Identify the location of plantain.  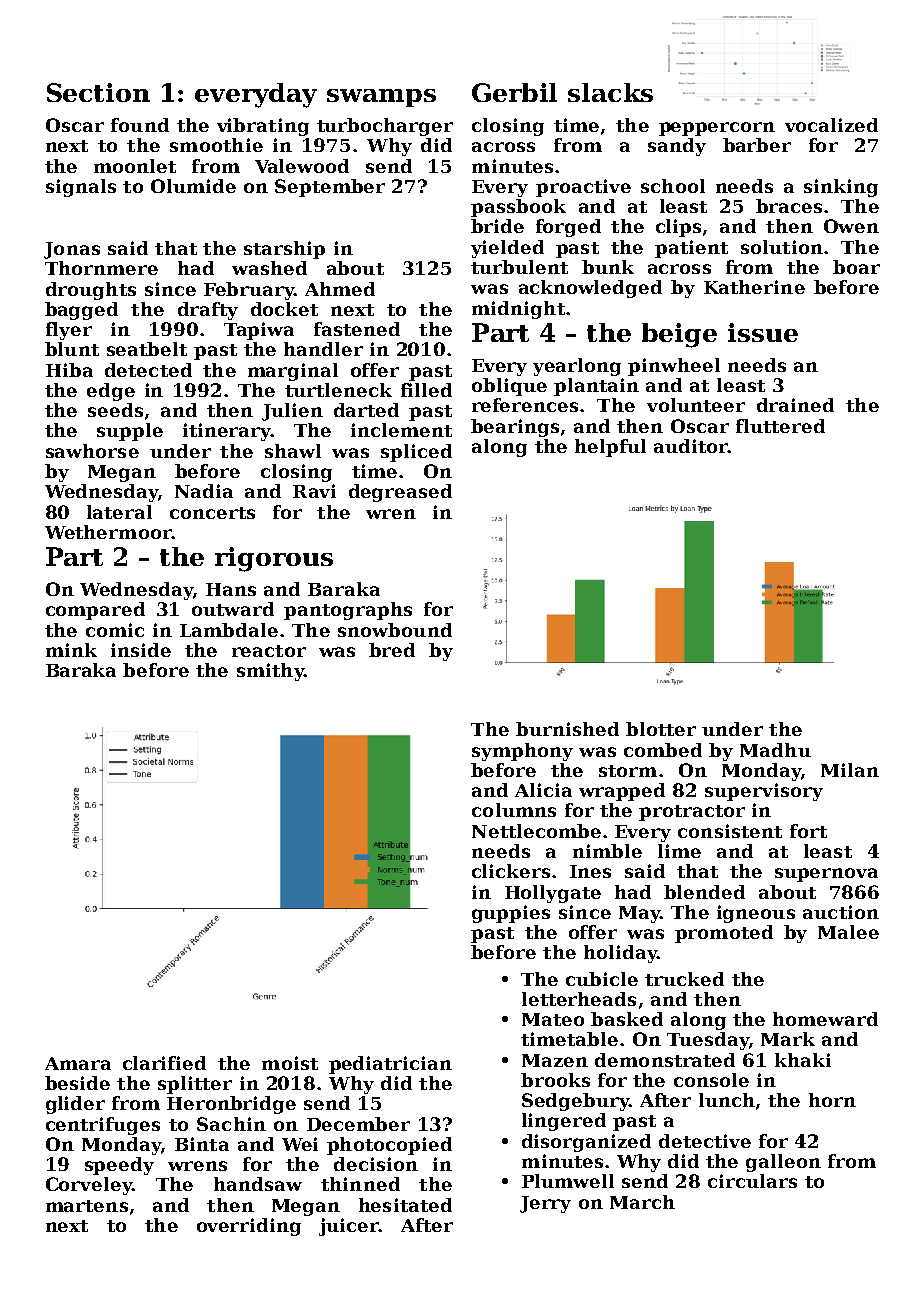
(596, 387).
